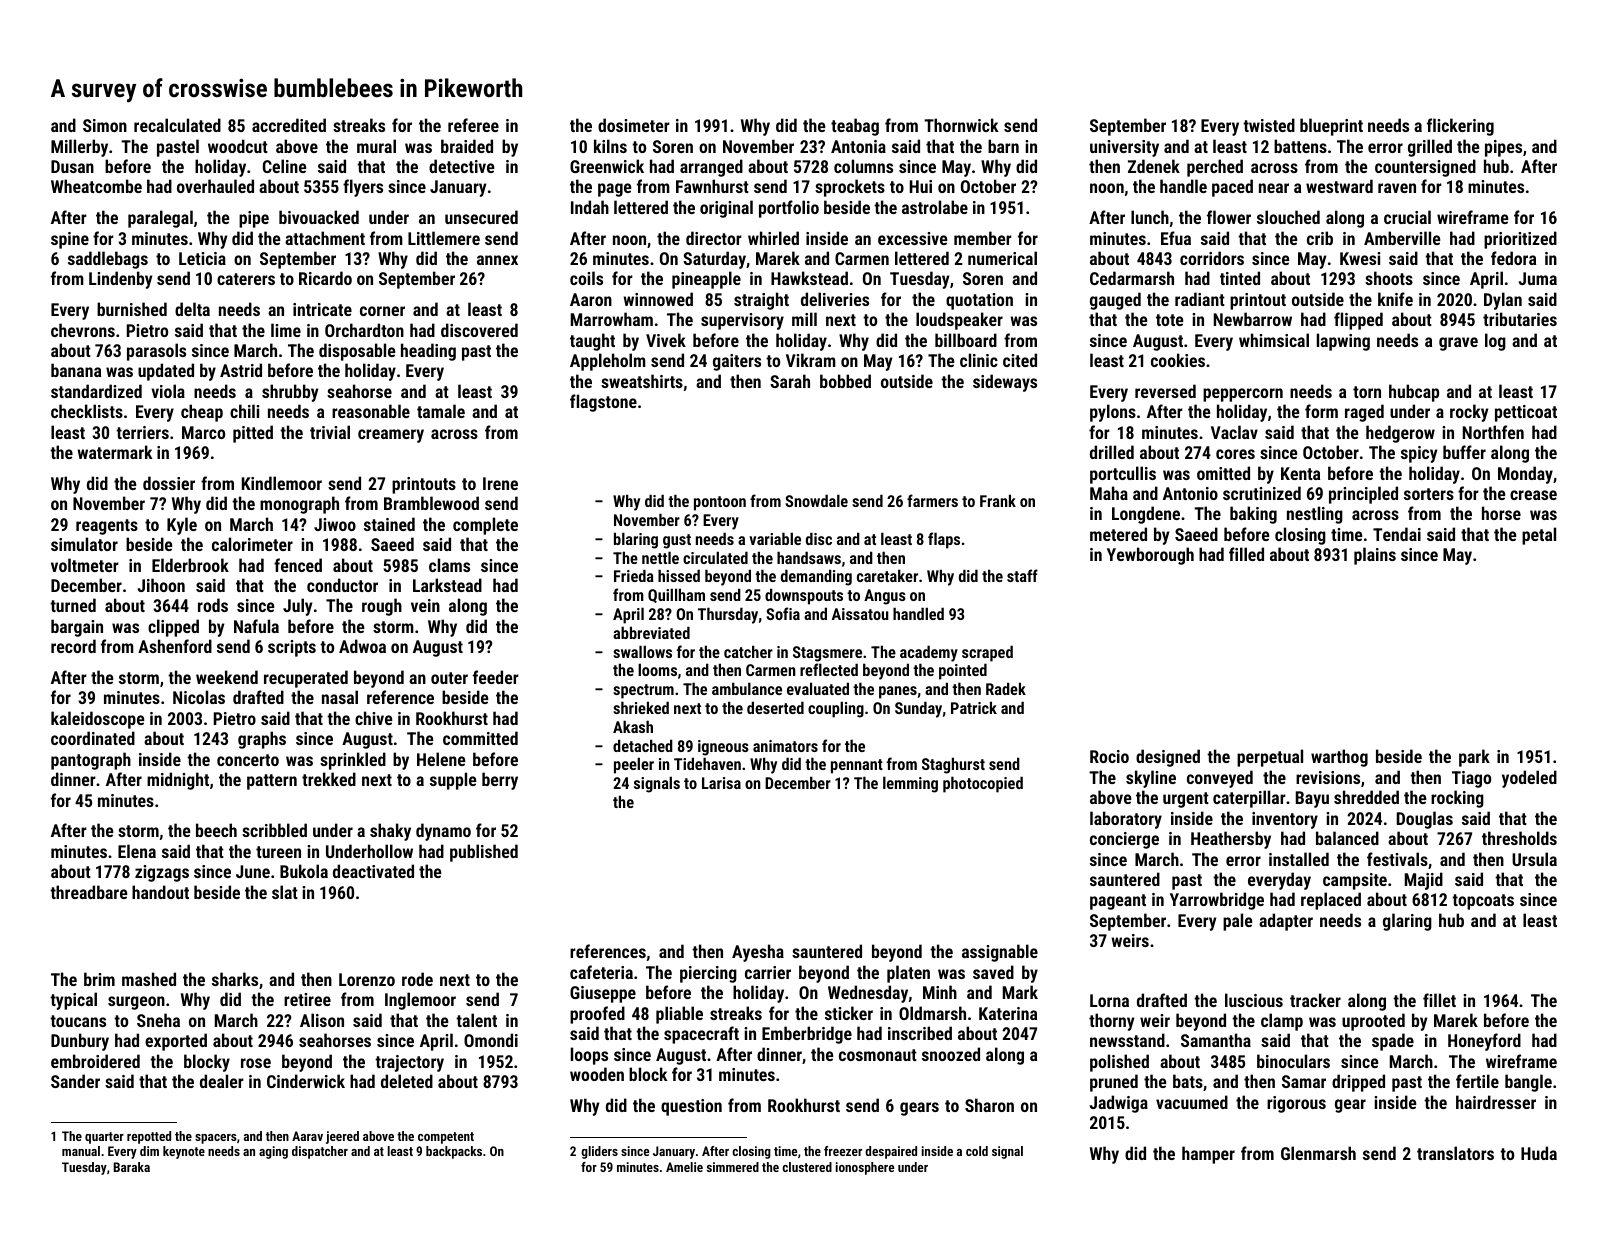 This screenshot has width=1608, height=1243. What do you see at coordinates (1246, 554) in the screenshot?
I see `filled` at bounding box center [1246, 554].
